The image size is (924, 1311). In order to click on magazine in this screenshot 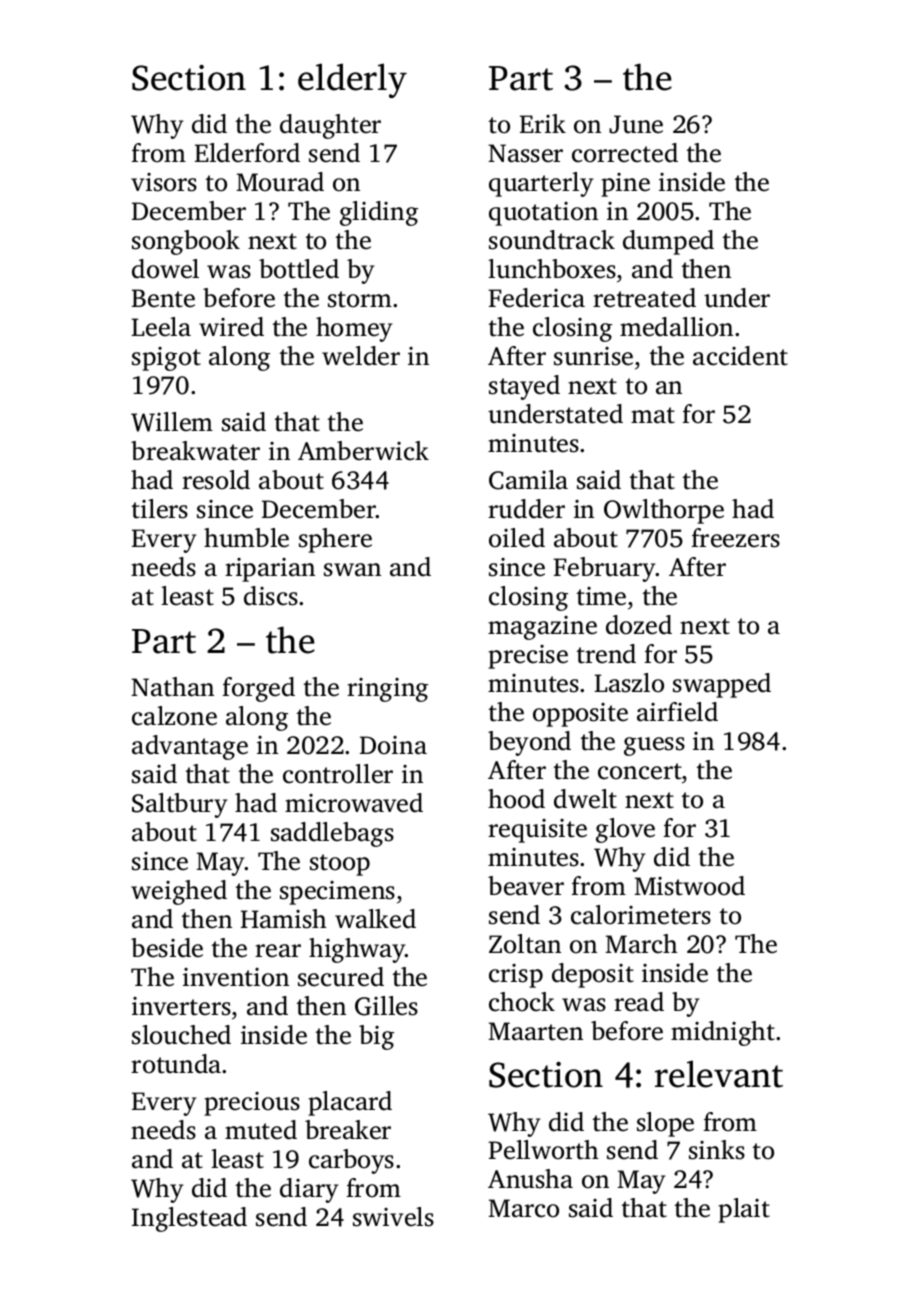, I will do `click(542, 628)`.
